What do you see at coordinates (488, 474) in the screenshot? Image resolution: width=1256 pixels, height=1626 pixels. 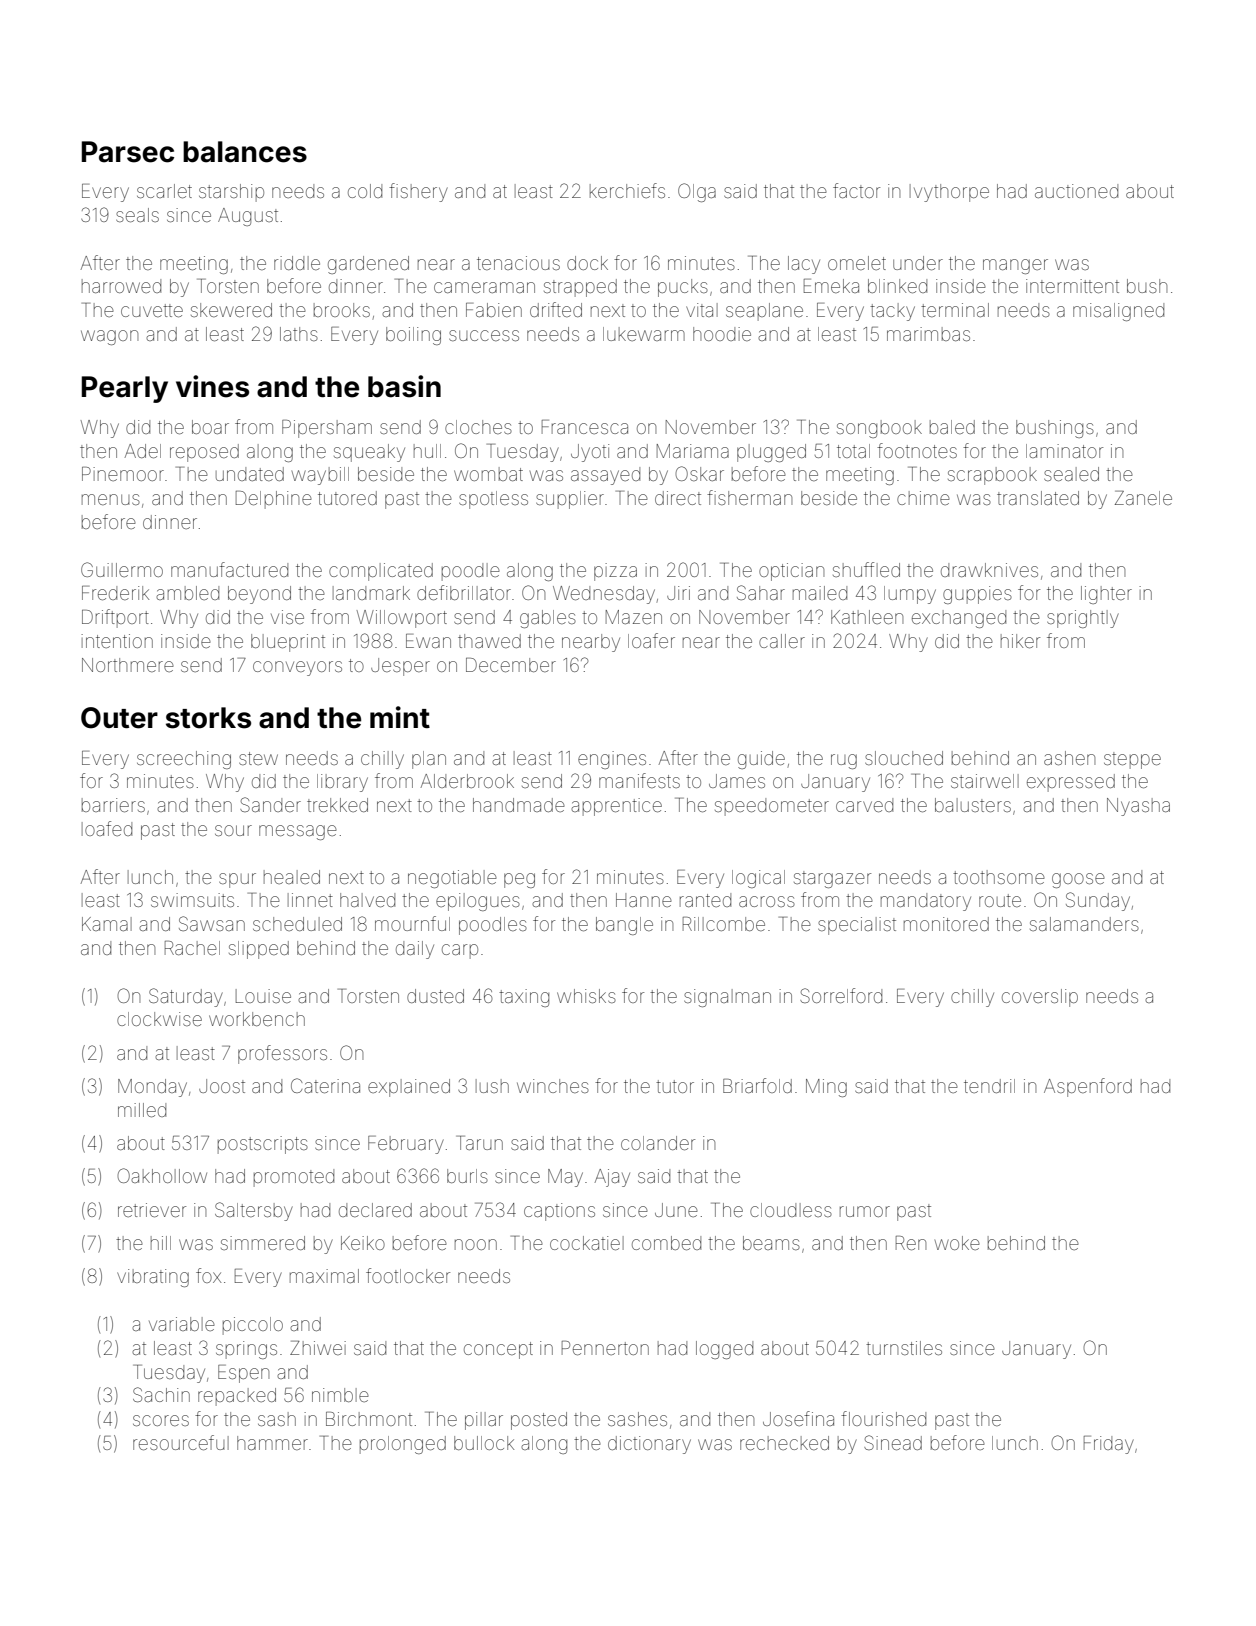 I see `wombat` at bounding box center [488, 474].
